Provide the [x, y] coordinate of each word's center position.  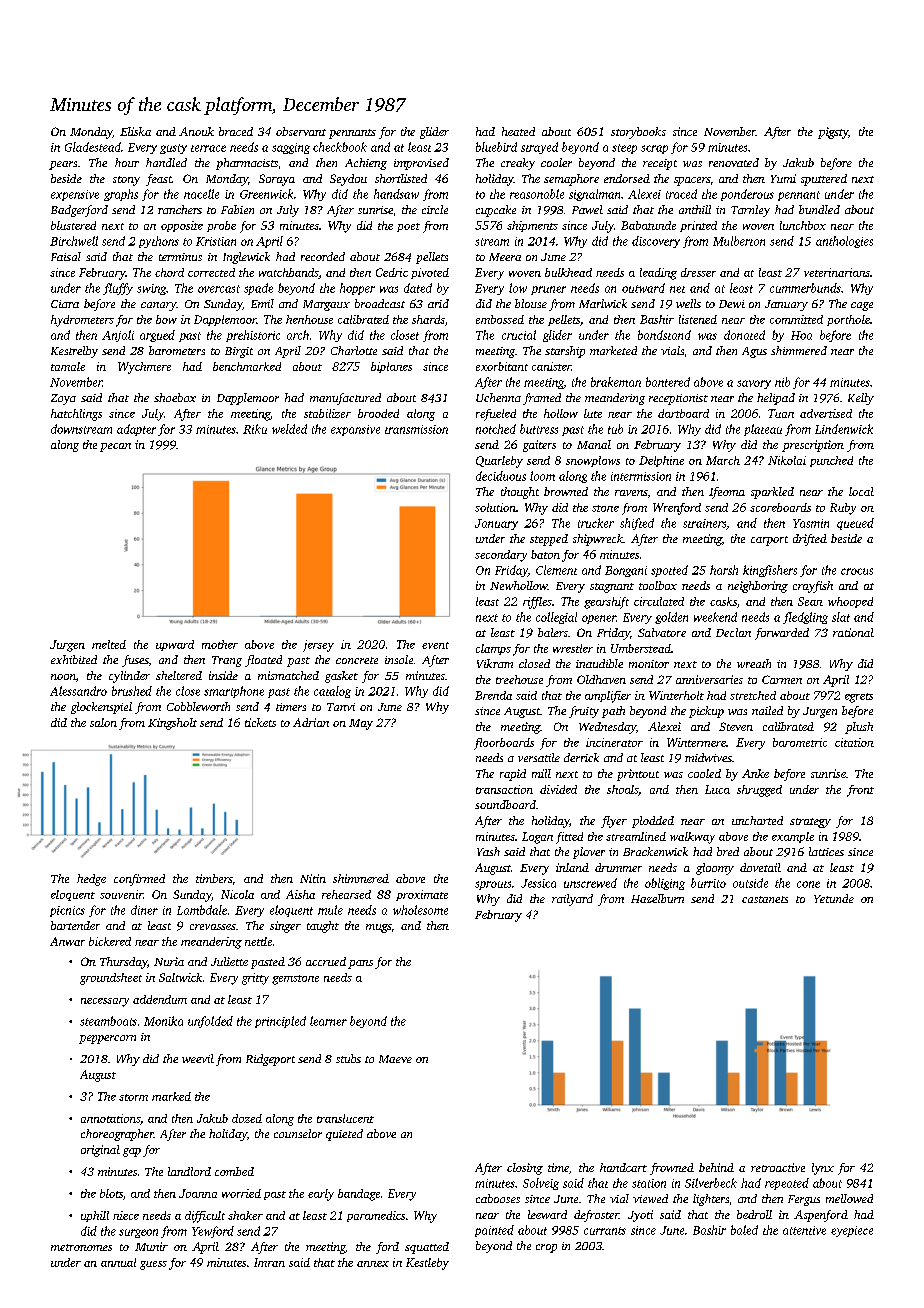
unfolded [210, 1022]
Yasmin [811, 523]
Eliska [135, 131]
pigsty [833, 133]
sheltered [179, 675]
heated [518, 131]
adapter [136, 430]
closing [525, 1169]
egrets [859, 698]
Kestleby [427, 1264]
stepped [549, 540]
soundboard [505, 804]
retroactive [778, 1167]
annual [118, 1262]
